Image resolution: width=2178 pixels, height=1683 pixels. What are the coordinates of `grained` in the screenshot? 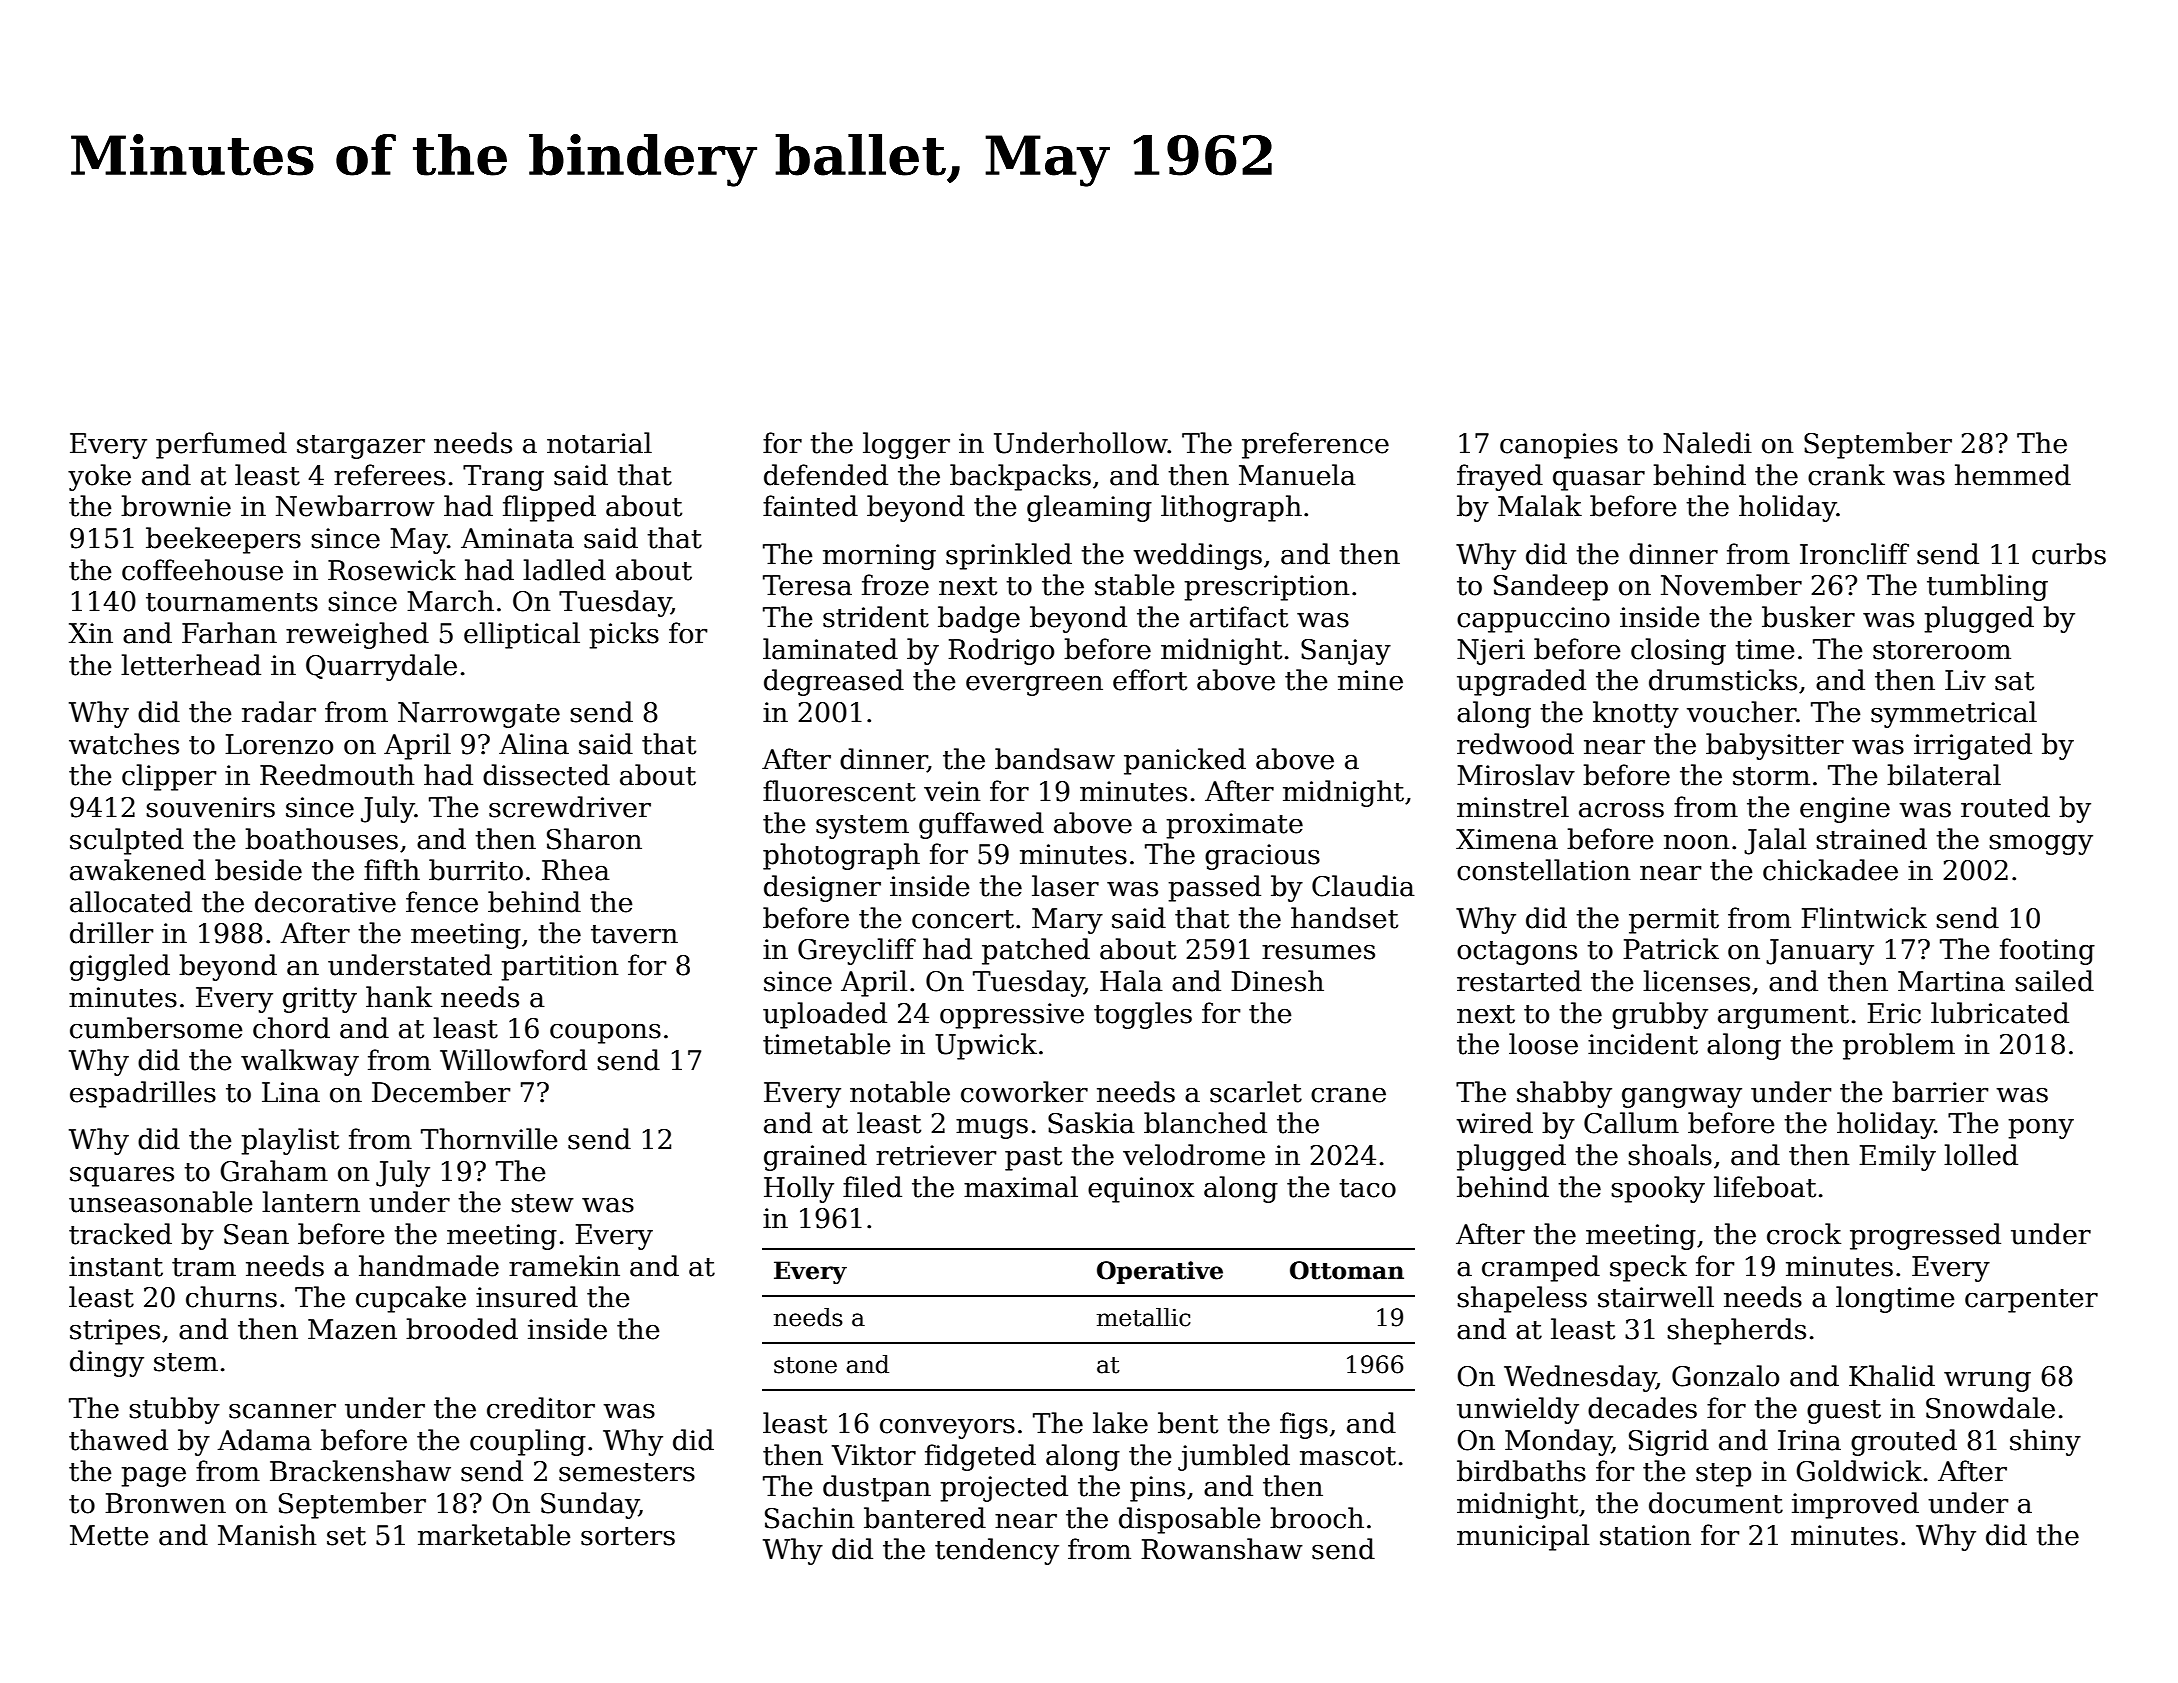 It's located at (815, 1157).
